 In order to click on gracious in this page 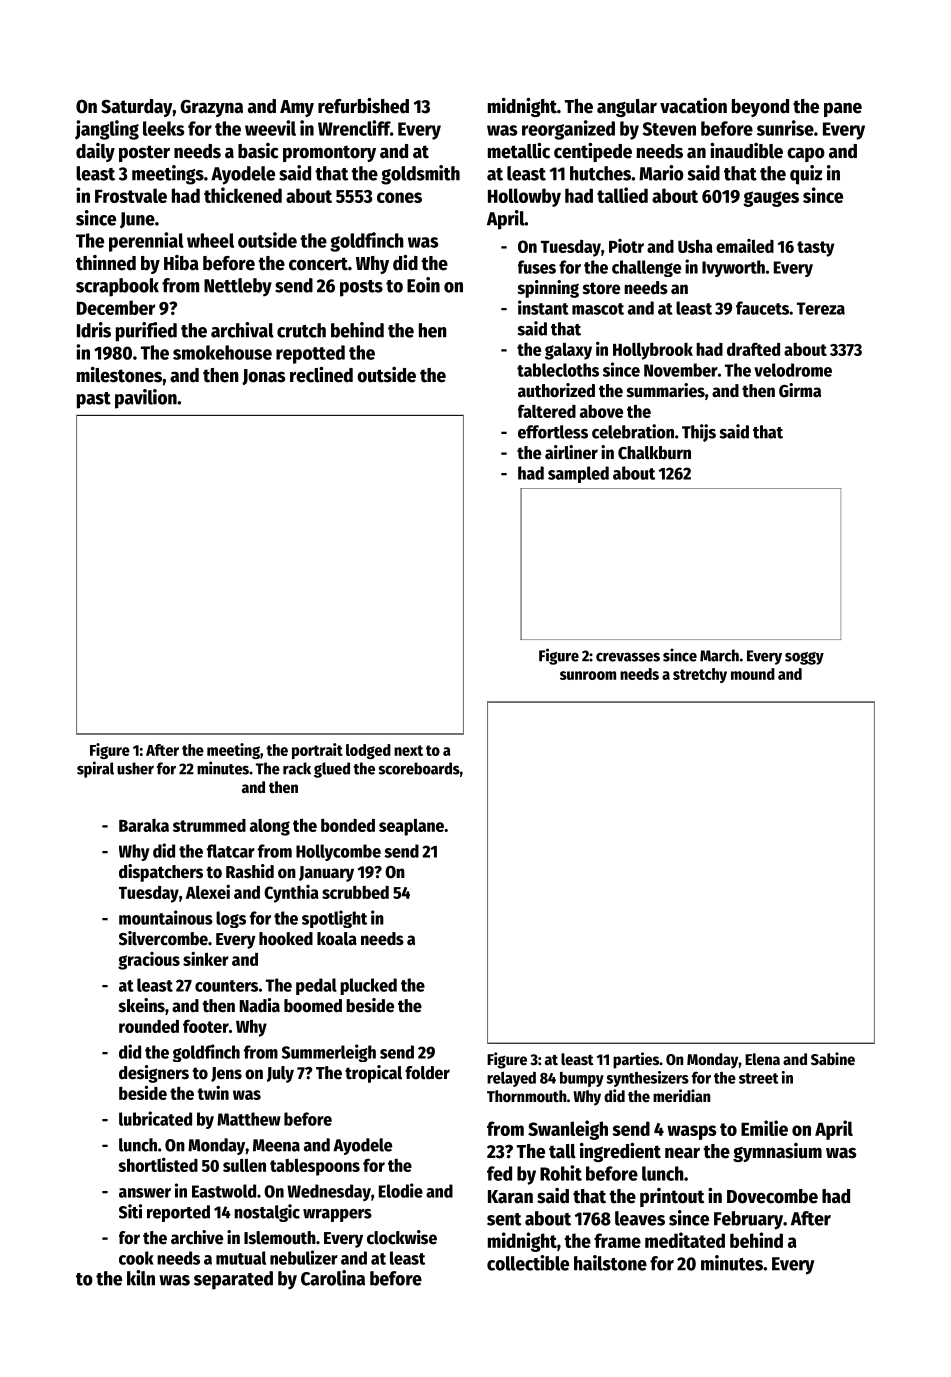, I will do `click(149, 961)`.
